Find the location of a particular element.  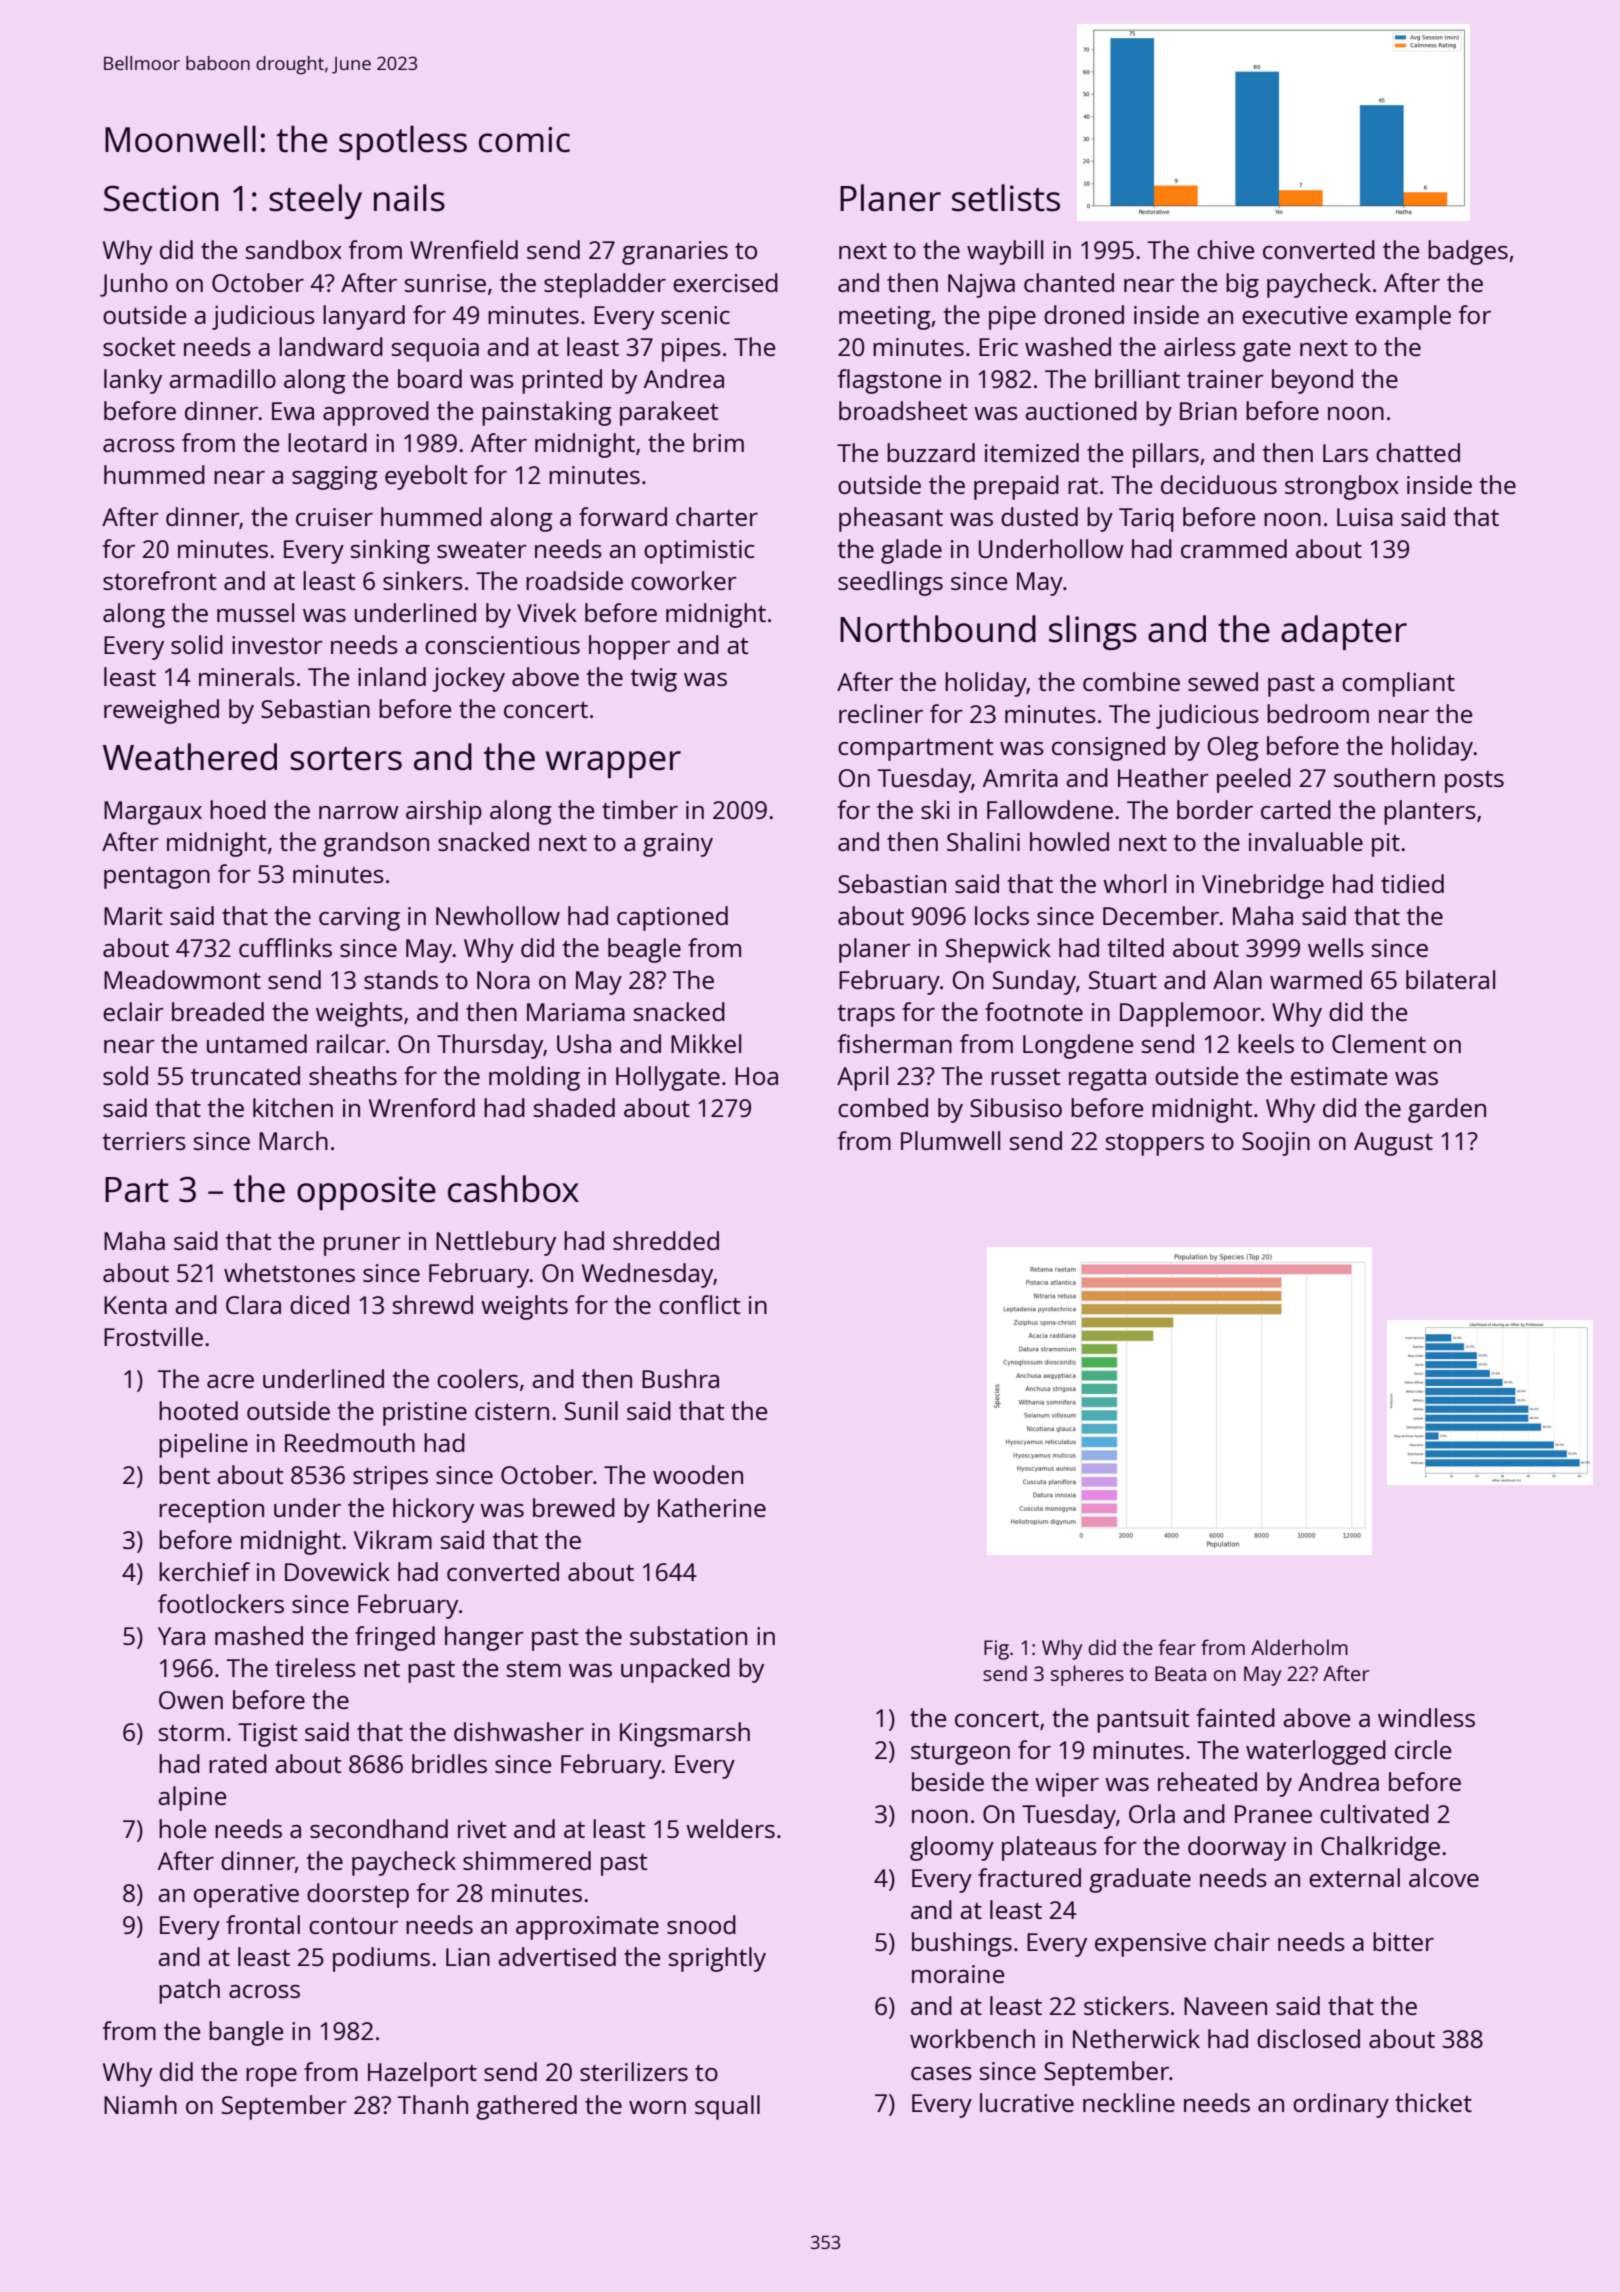

welders is located at coordinates (730, 1828).
